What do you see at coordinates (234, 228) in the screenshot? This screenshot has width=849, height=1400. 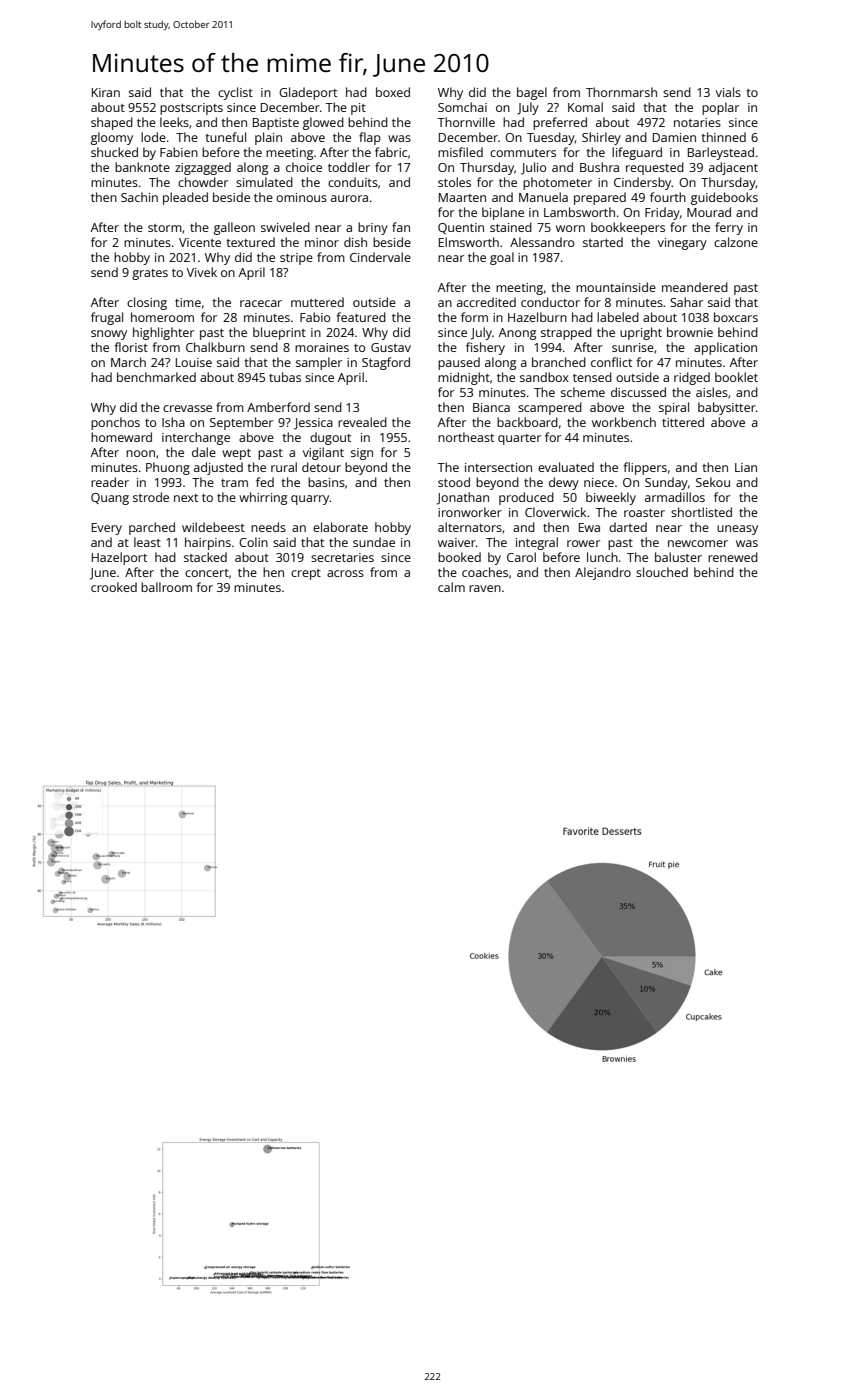 I see `galleon` at bounding box center [234, 228].
